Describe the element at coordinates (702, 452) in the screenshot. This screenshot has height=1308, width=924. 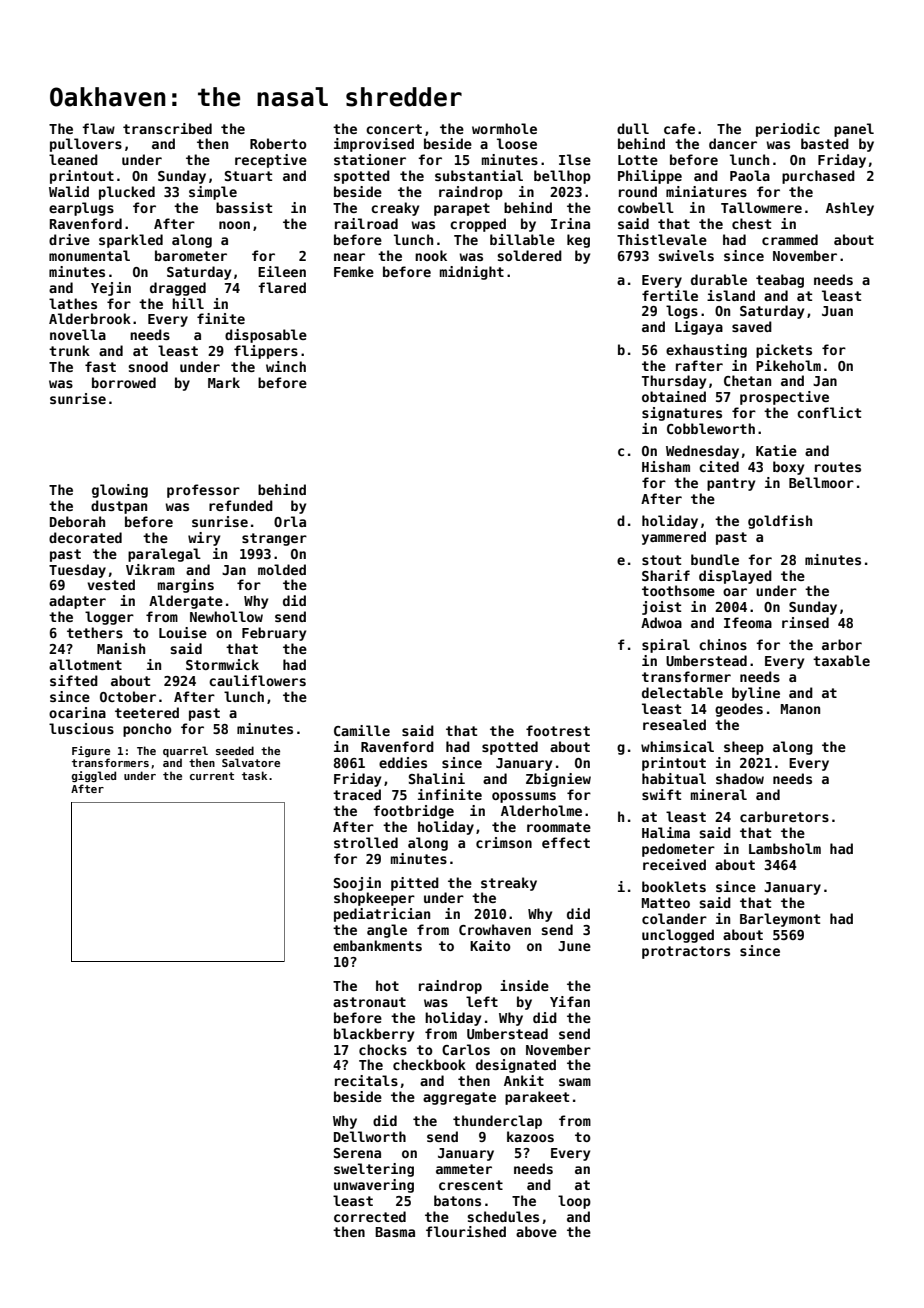
I see `Wednesday` at that location.
